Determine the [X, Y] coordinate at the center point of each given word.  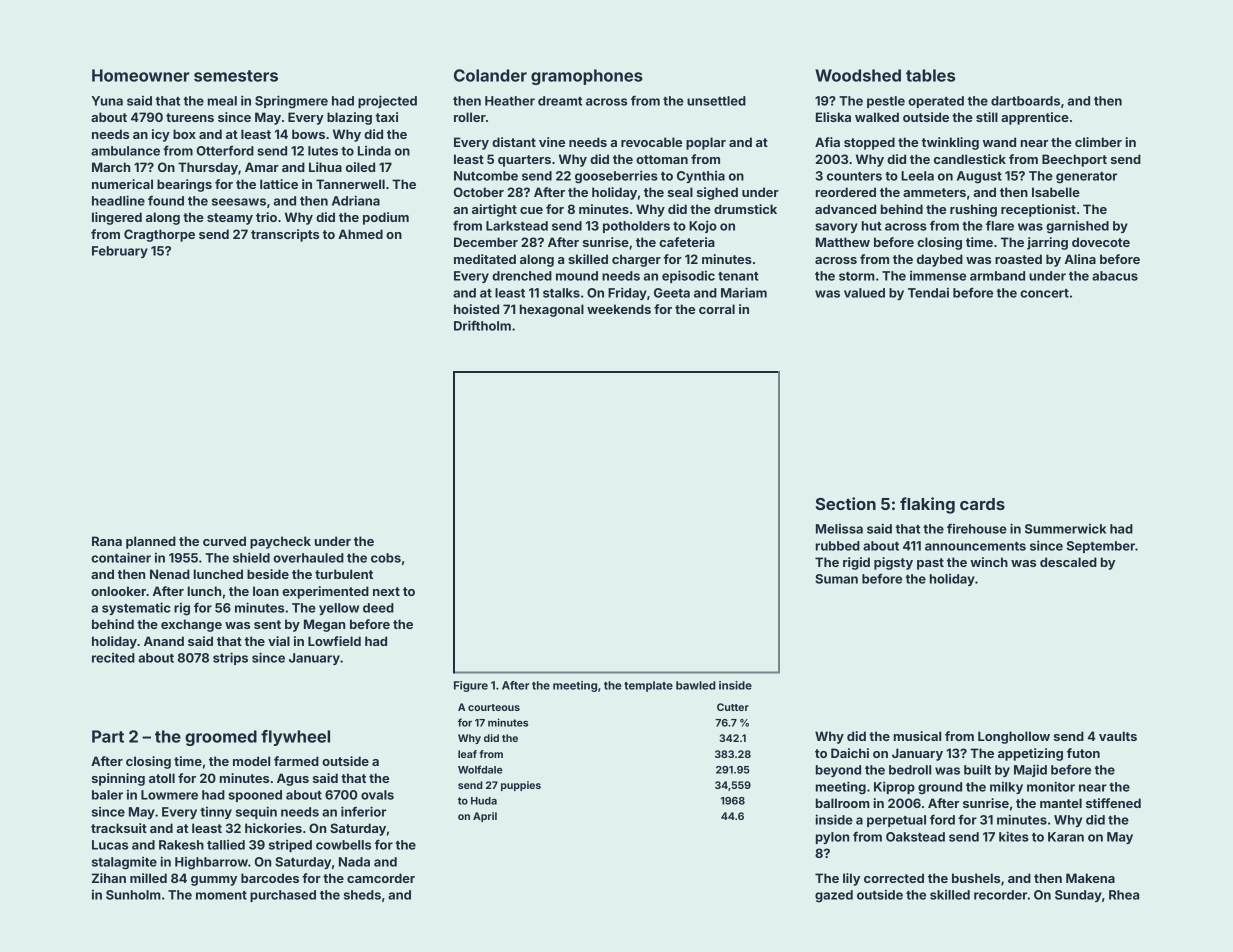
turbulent [344, 574]
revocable [651, 142]
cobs [386, 558]
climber [1098, 142]
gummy [214, 881]
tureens [190, 117]
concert [1044, 293]
